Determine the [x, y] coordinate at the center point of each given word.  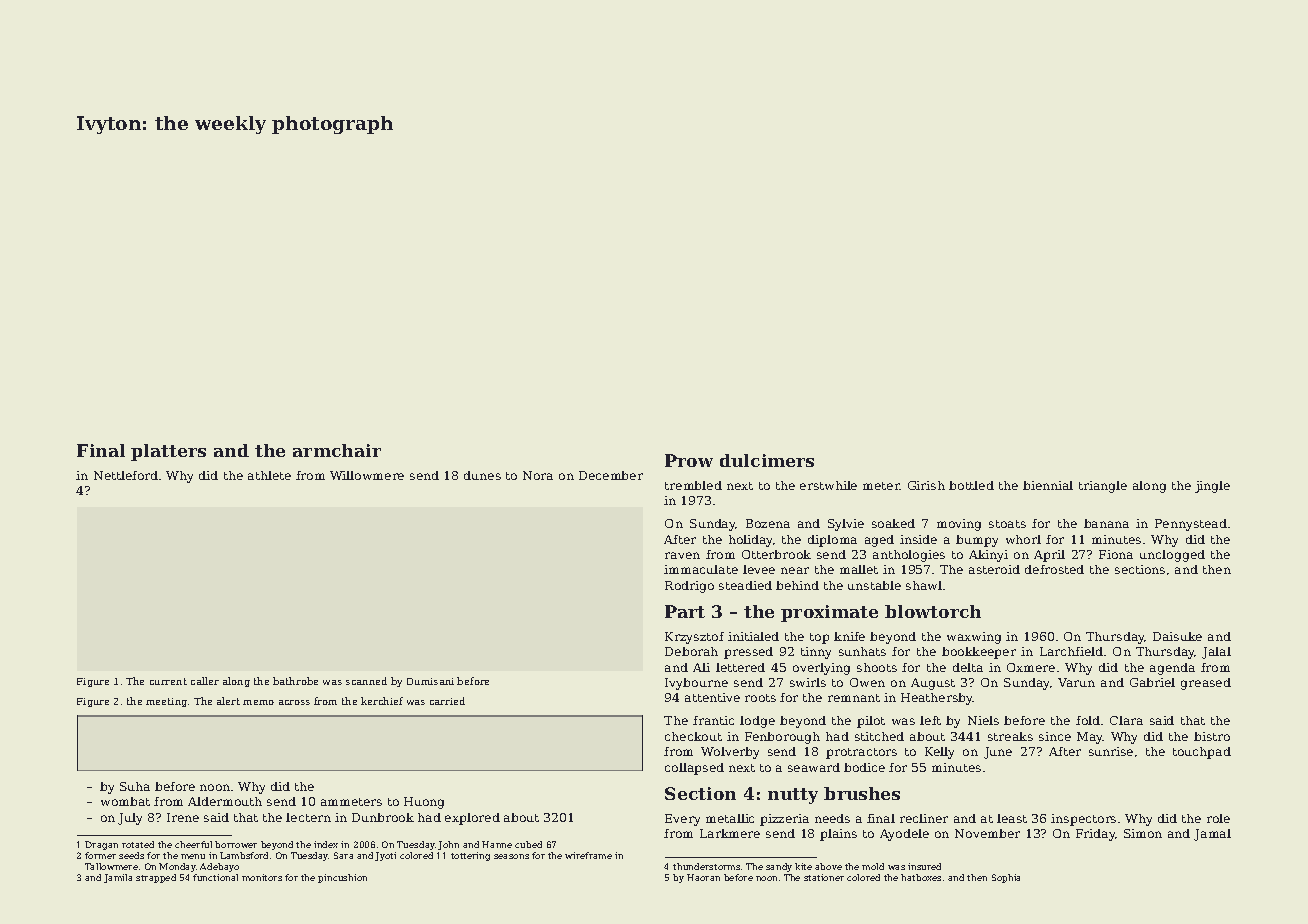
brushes [862, 793]
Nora [538, 475]
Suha [135, 786]
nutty [793, 796]
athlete [269, 475]
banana [1106, 523]
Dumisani [430, 681]
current [168, 681]
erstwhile [828, 485]
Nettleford [126, 475]
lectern [308, 817]
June [998, 753]
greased [1206, 684]
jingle [1212, 487]
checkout [693, 736]
